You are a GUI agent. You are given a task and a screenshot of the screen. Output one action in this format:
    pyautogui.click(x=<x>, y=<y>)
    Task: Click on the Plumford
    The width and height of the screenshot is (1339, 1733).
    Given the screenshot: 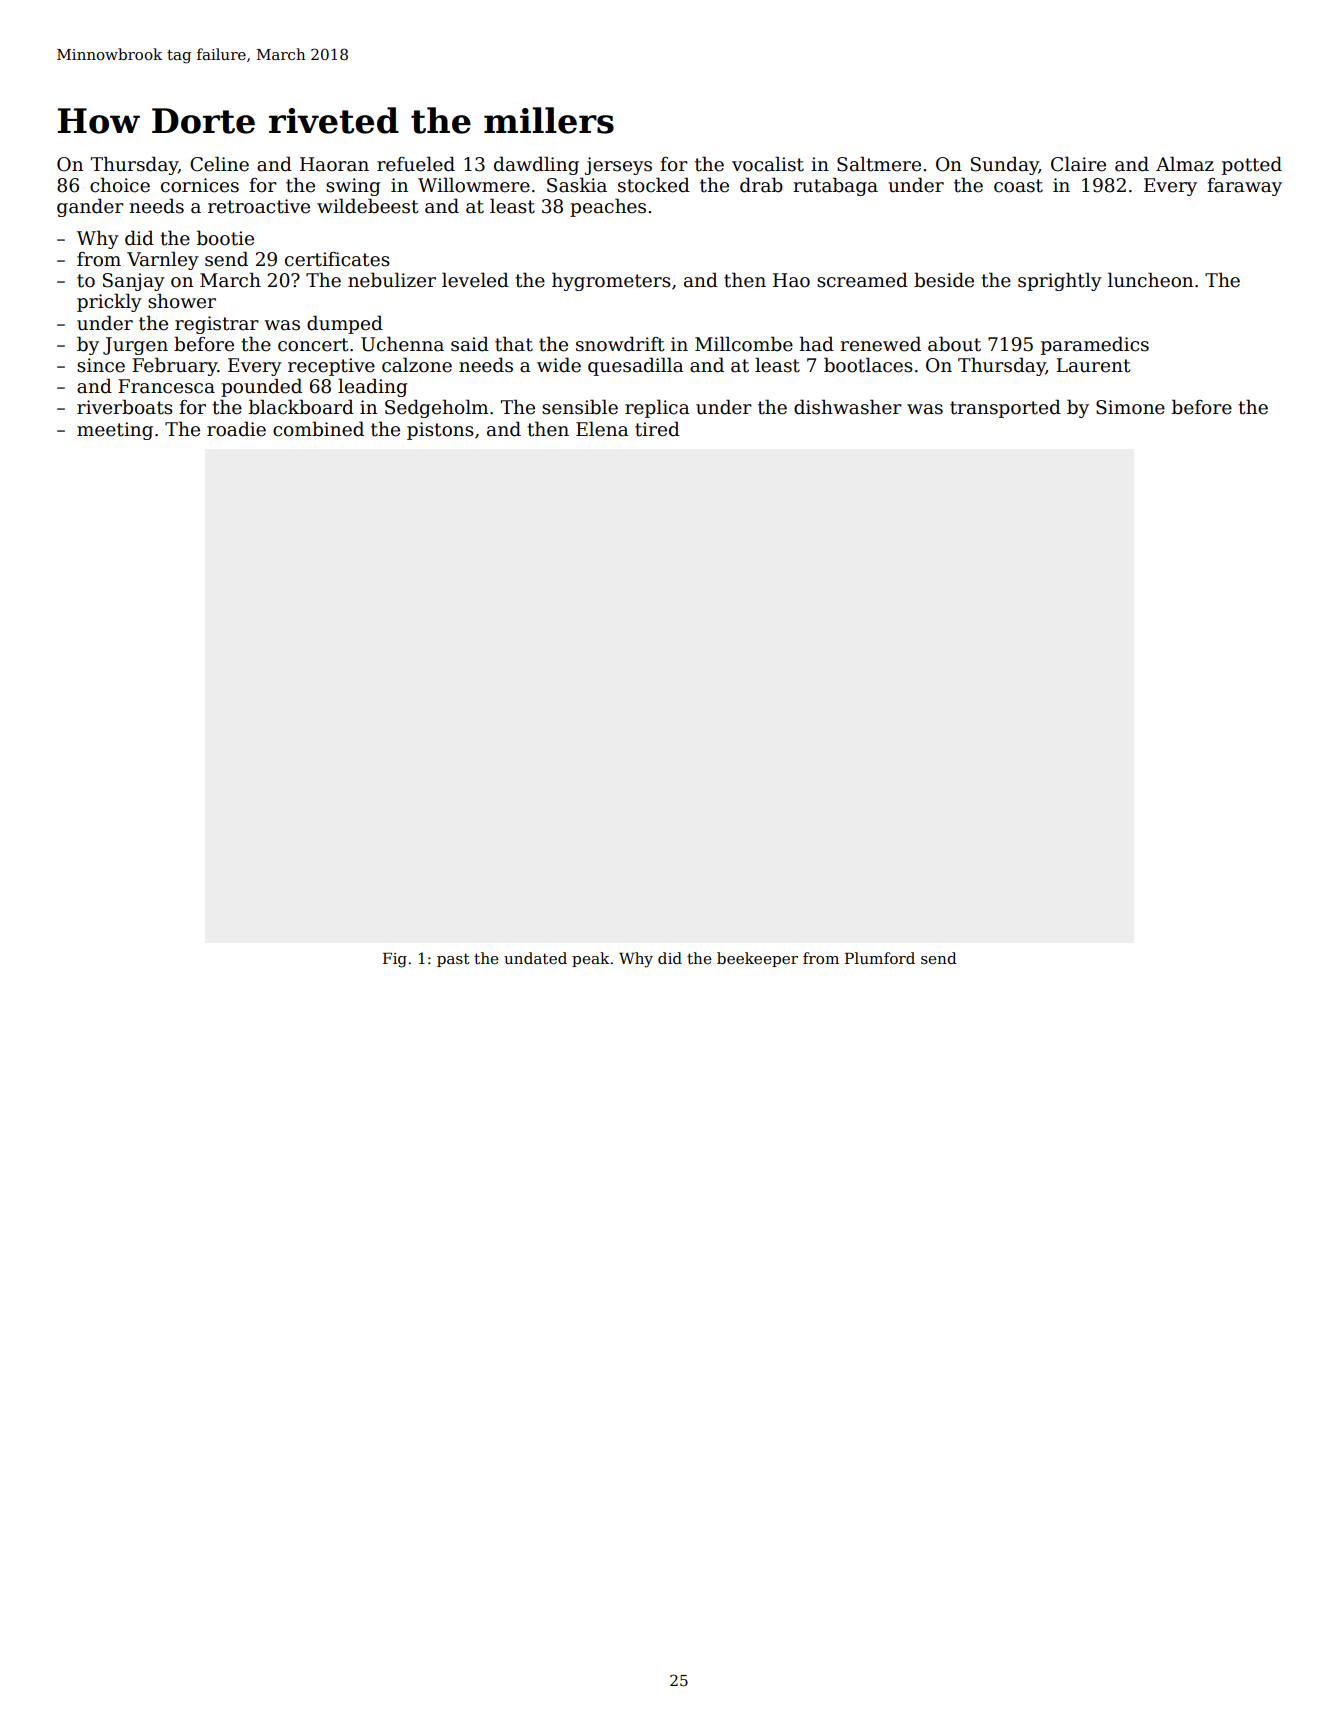 What is the action you would take?
    pyautogui.click(x=880, y=958)
